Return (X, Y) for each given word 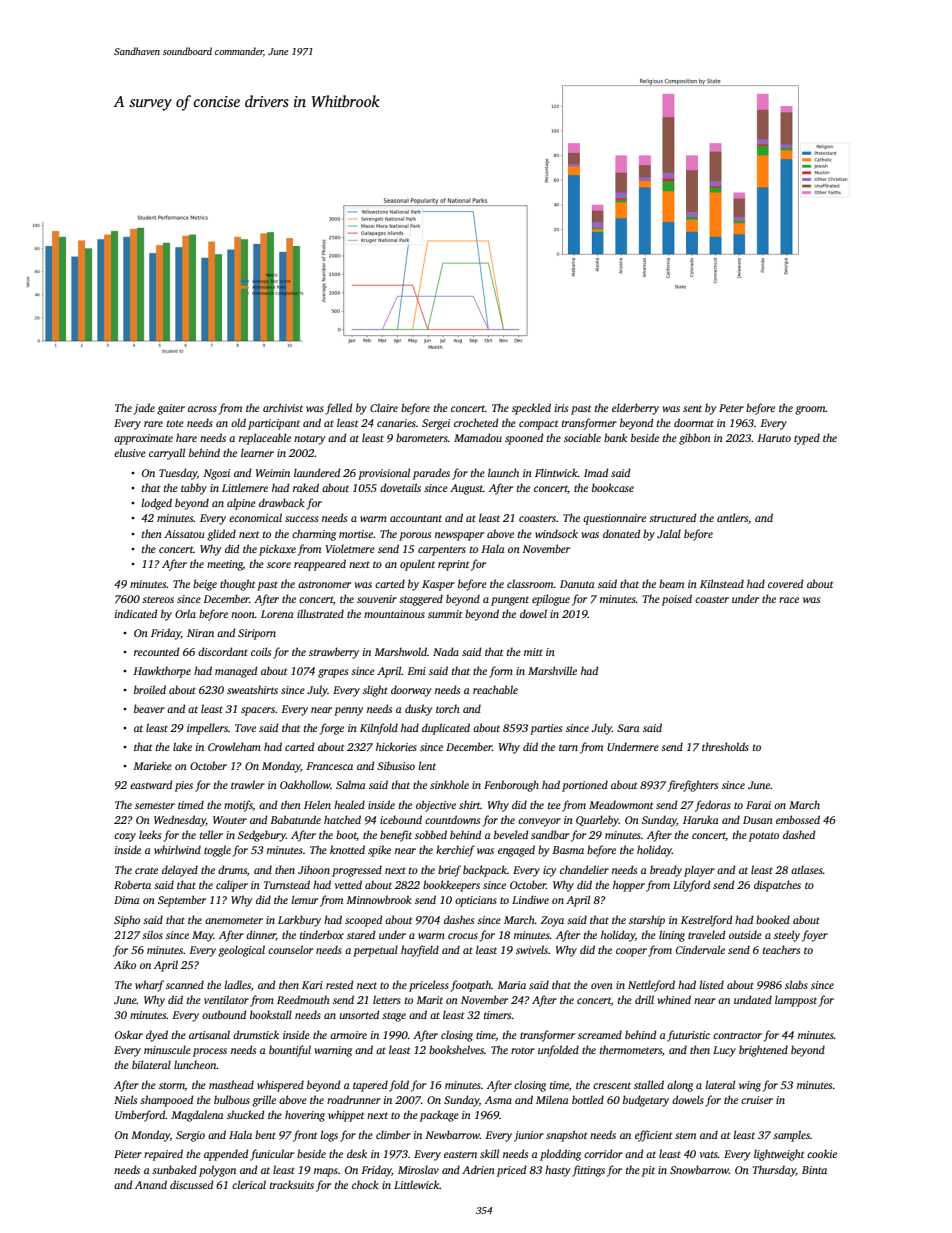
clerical (249, 1184)
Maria (511, 985)
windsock (556, 533)
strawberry (334, 653)
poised (677, 600)
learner (257, 452)
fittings (588, 1171)
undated (753, 999)
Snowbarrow (699, 1169)
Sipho (127, 921)
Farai (758, 805)
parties (546, 729)
